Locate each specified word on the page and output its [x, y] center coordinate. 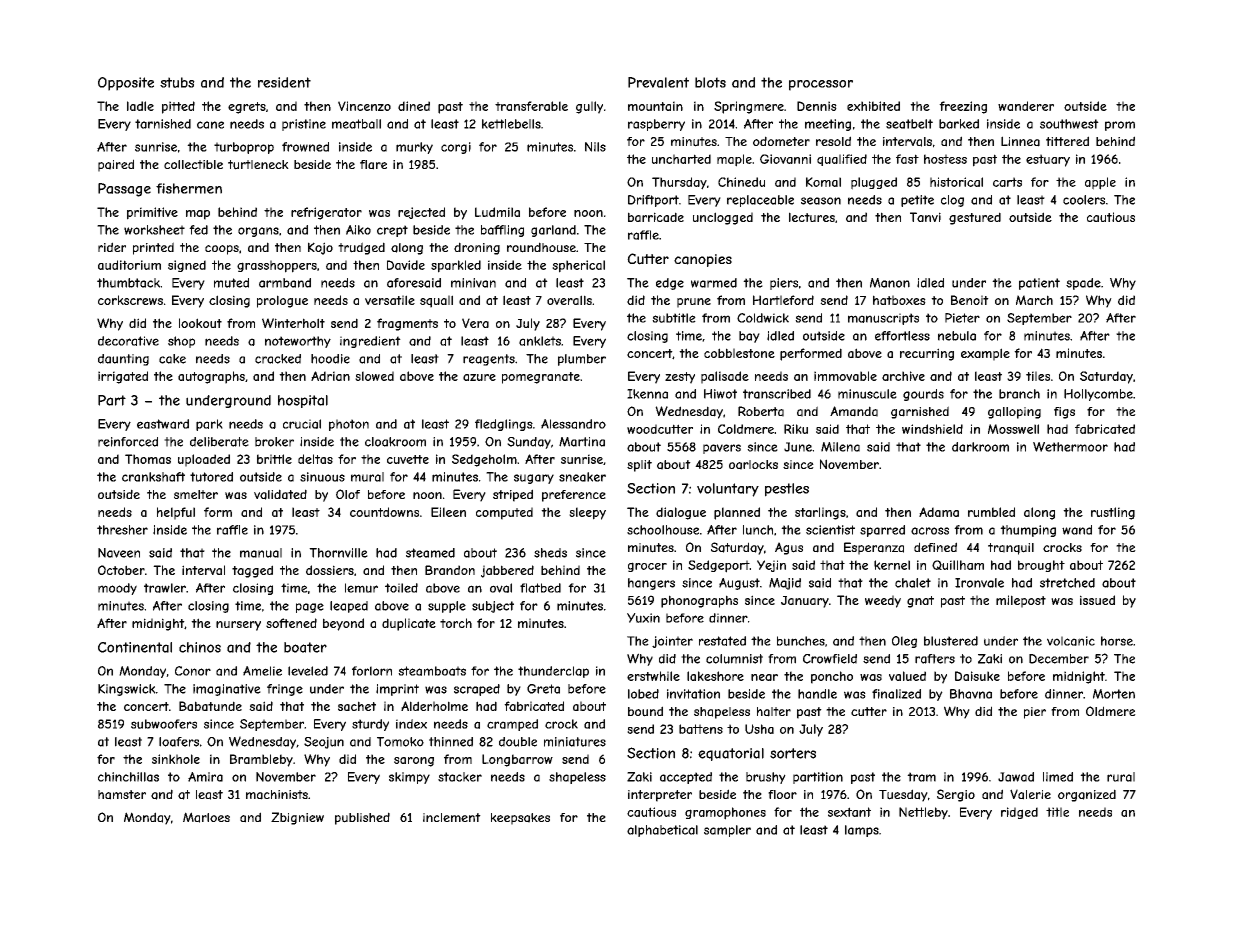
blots [710, 82]
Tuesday [903, 795]
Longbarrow [517, 760]
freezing [963, 107]
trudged [361, 248]
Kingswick [127, 690]
